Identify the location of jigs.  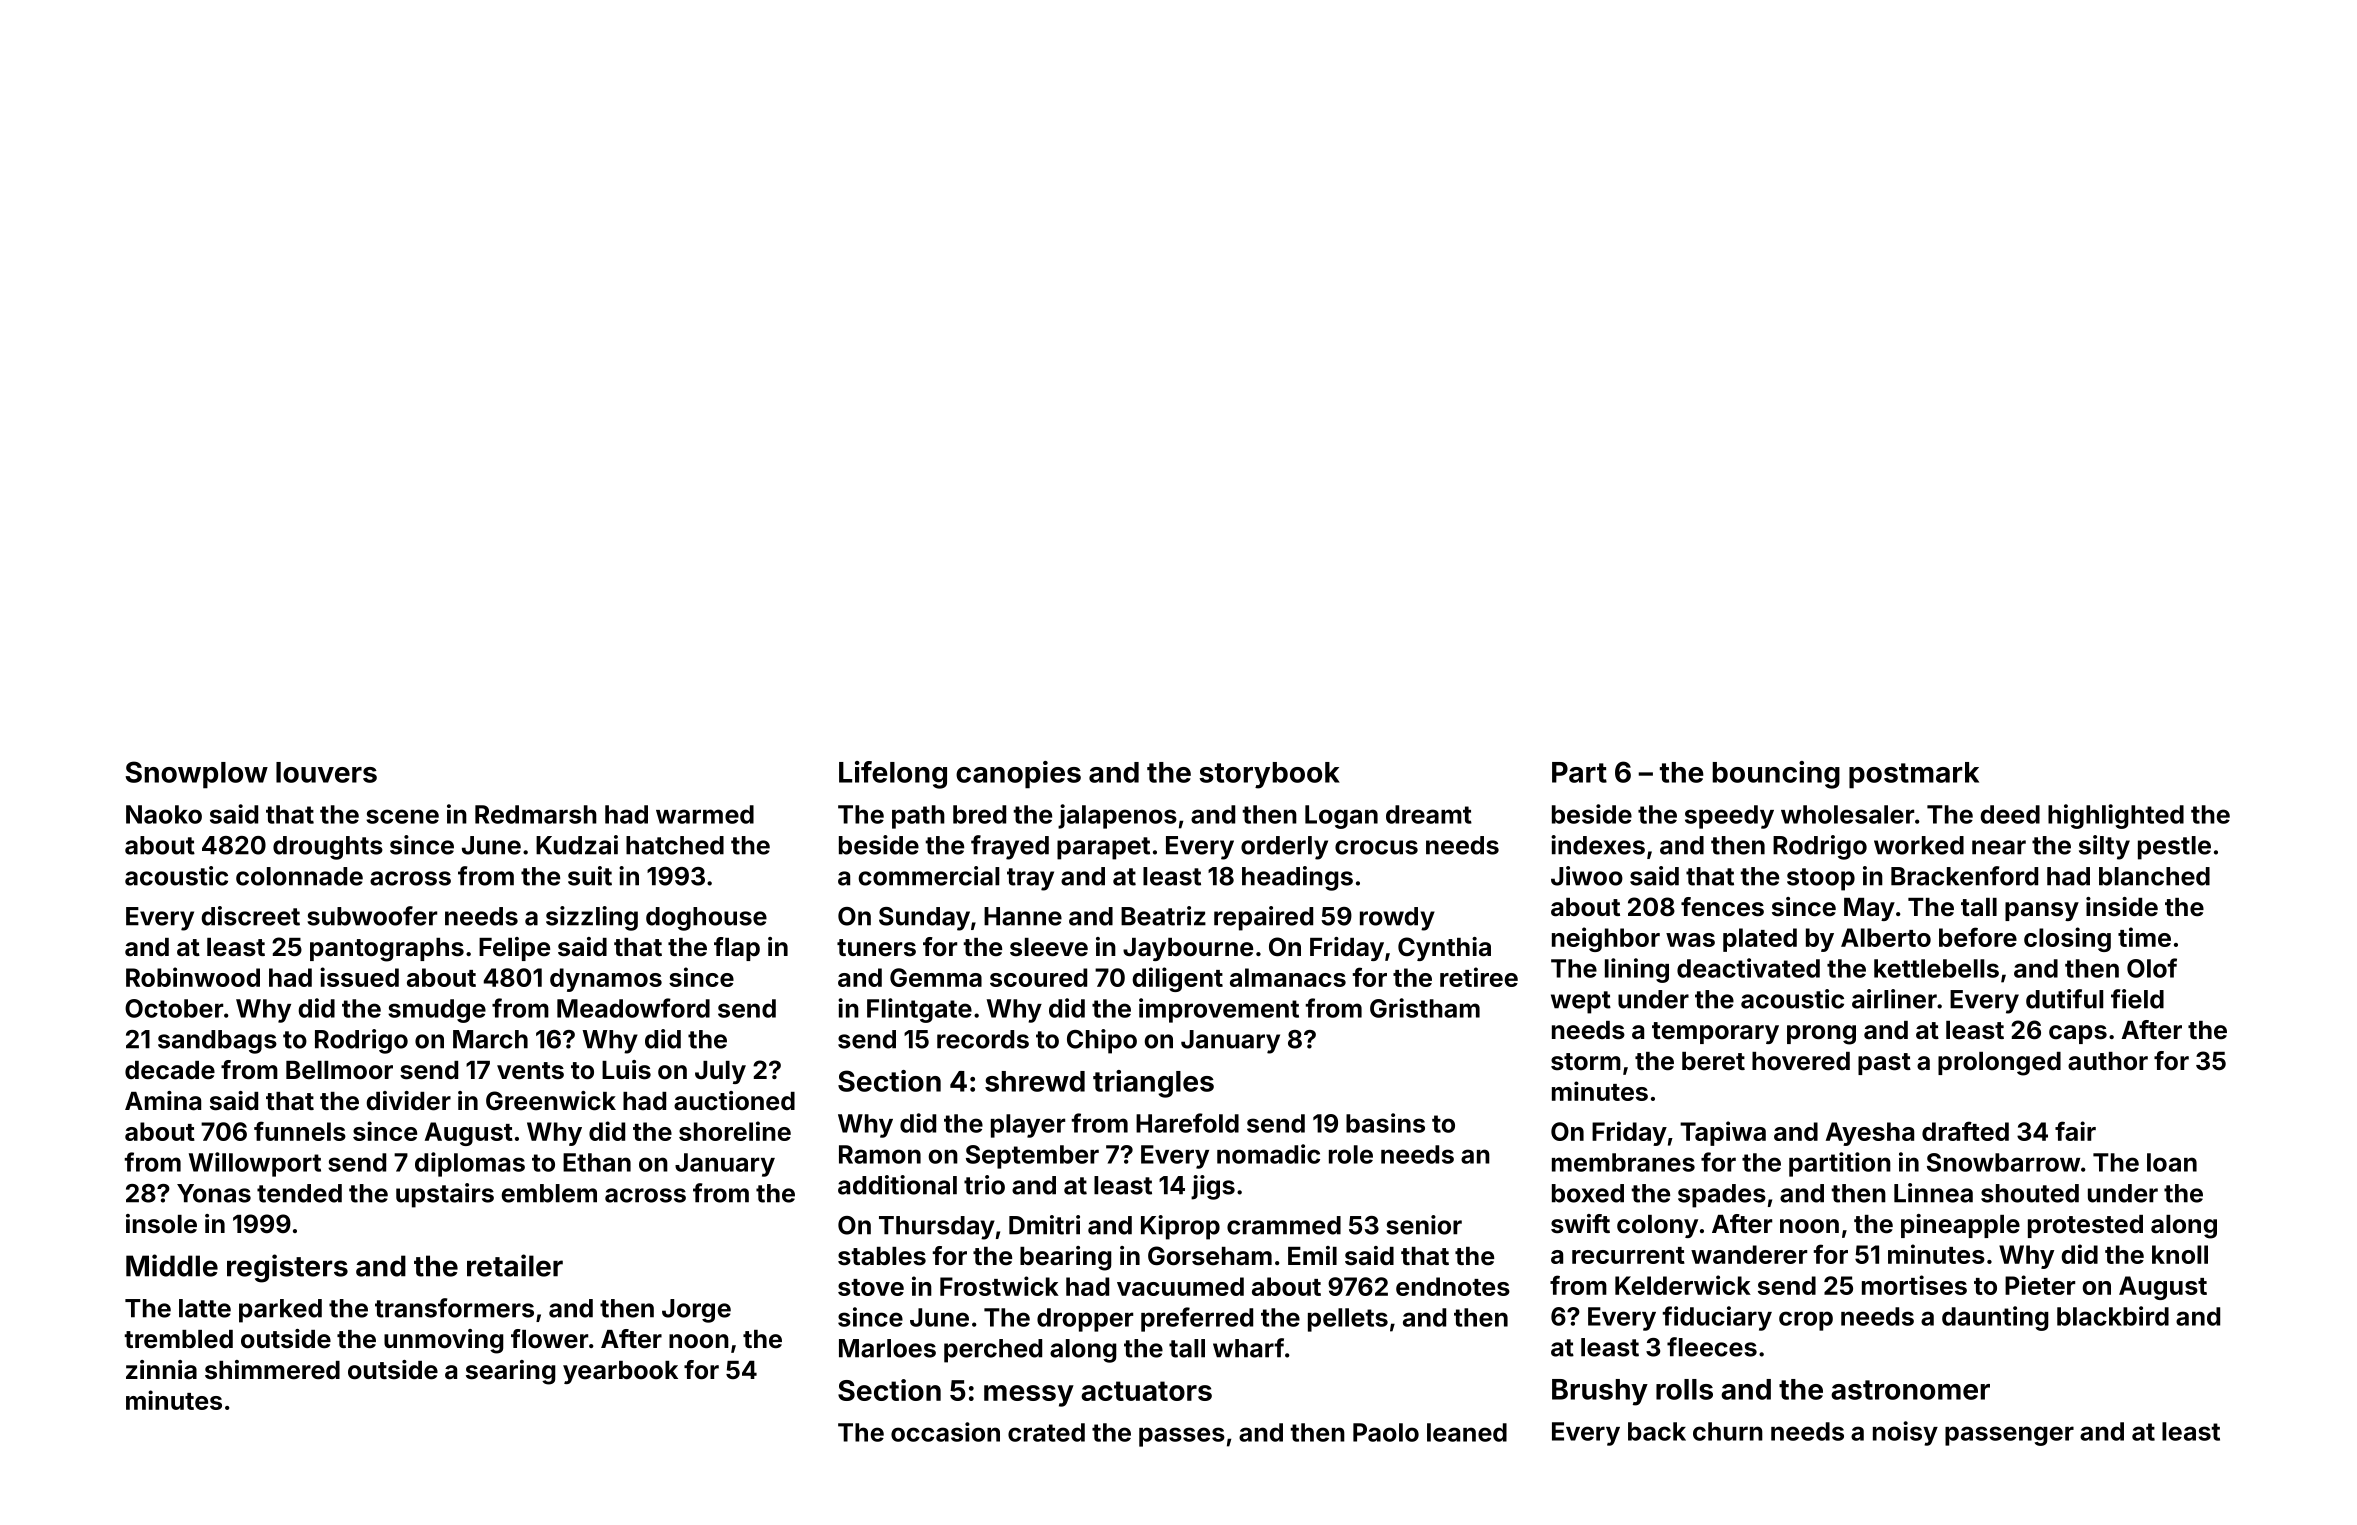
(1213, 1187).
